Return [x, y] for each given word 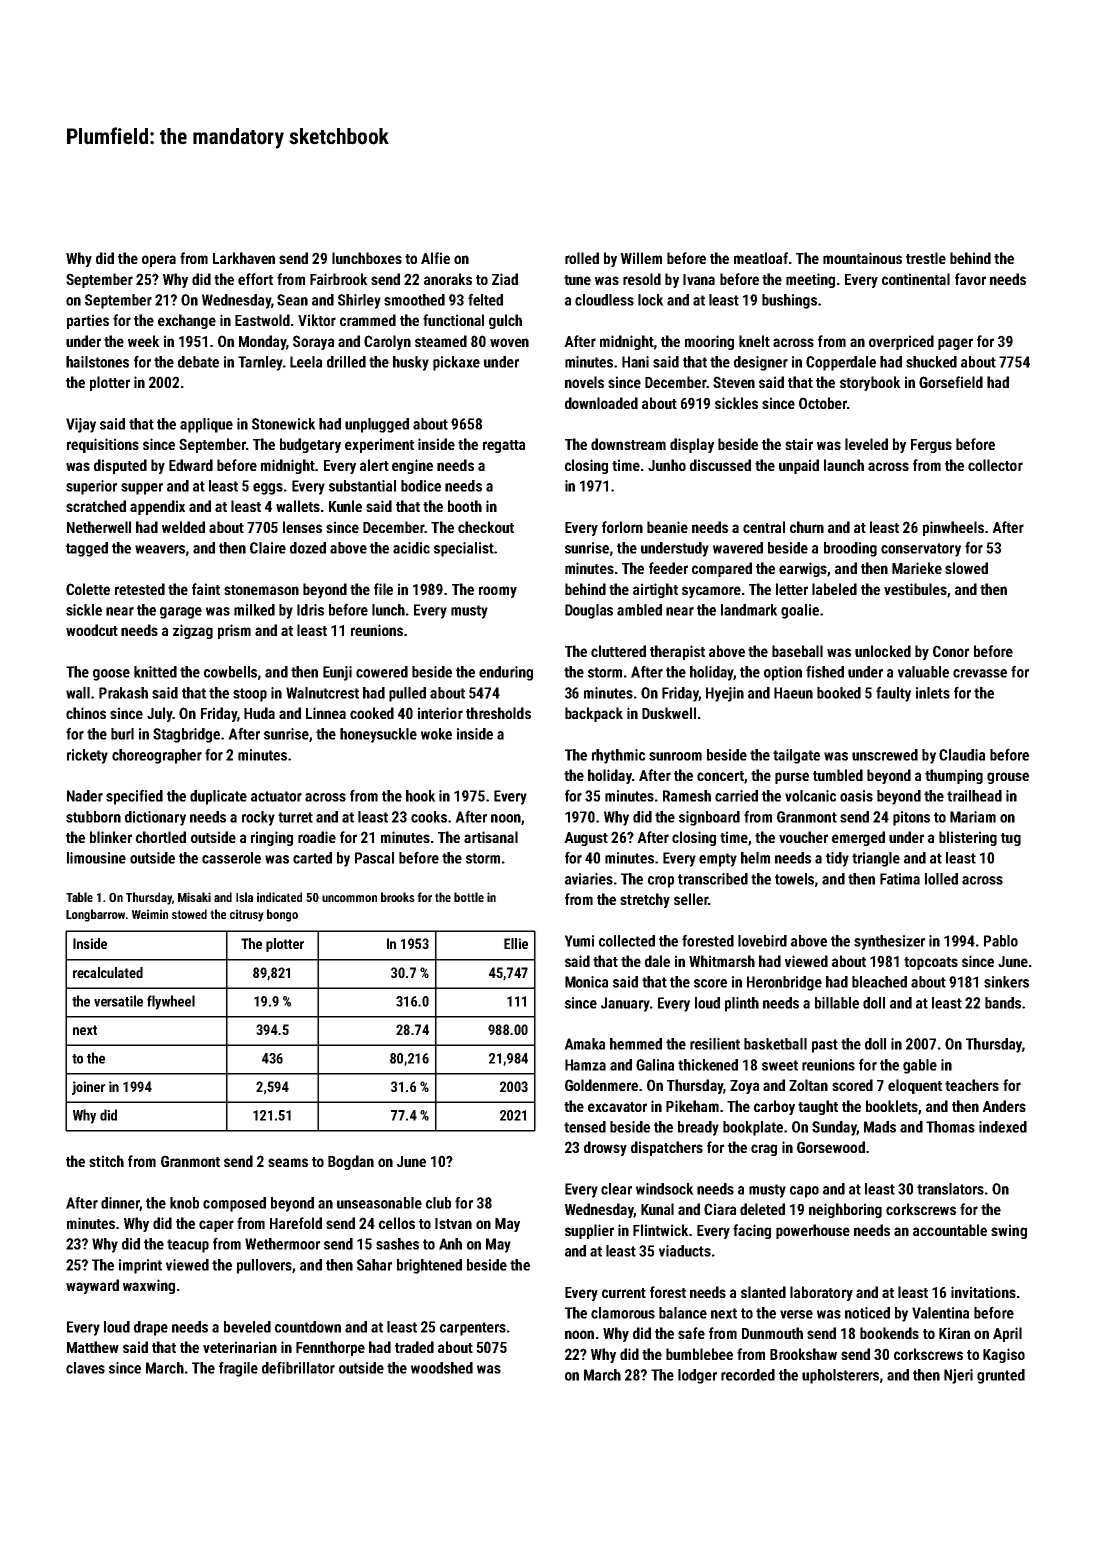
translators [950, 1189]
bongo [282, 915]
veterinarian [240, 1347]
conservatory [921, 550]
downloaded [601, 403]
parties [88, 321]
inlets [933, 693]
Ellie [516, 943]
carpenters [473, 1329]
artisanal [491, 837]
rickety [87, 756]
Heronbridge [784, 983]
